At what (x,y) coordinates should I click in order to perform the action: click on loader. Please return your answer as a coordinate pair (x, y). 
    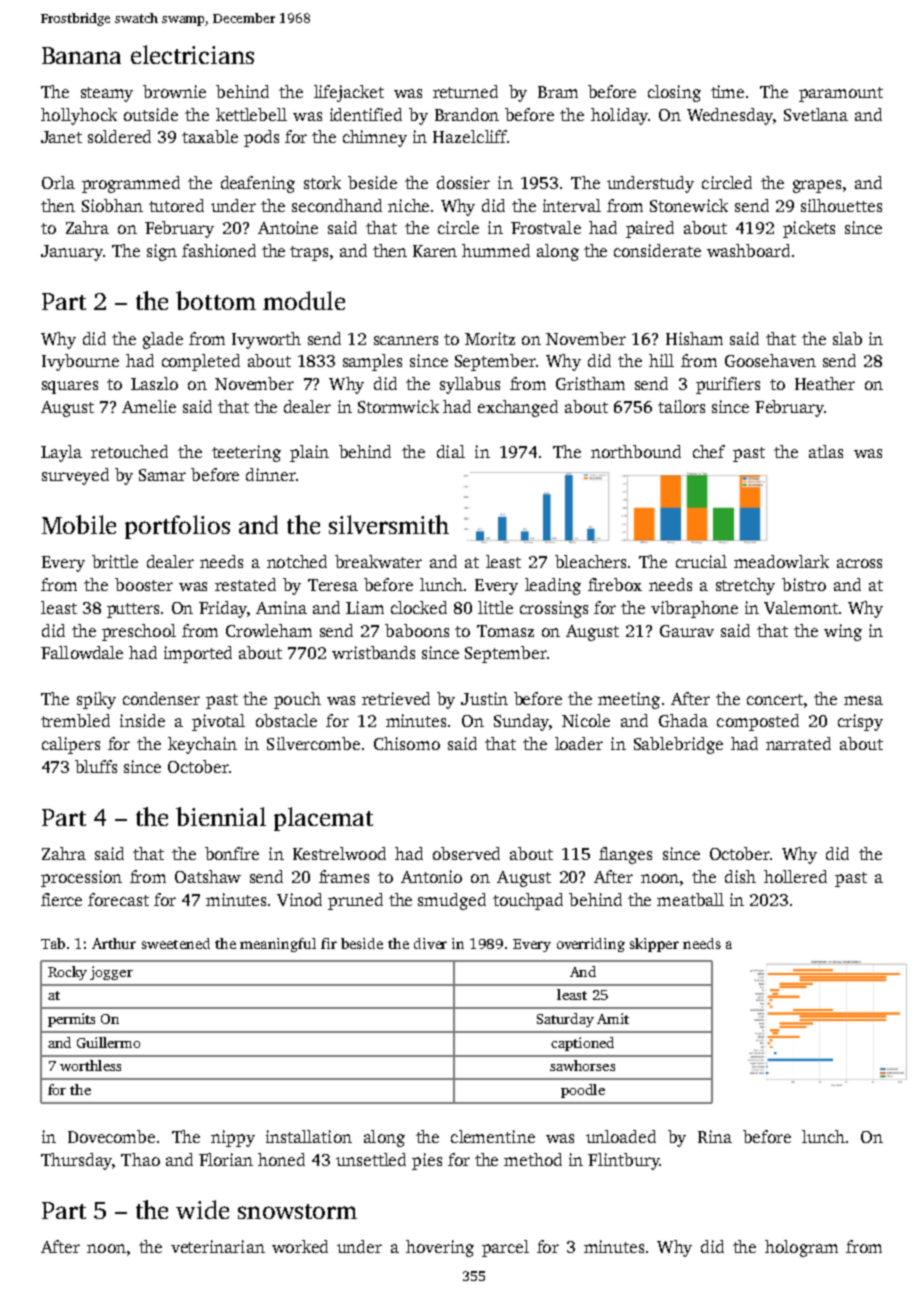
    Looking at the image, I should click on (579, 743).
